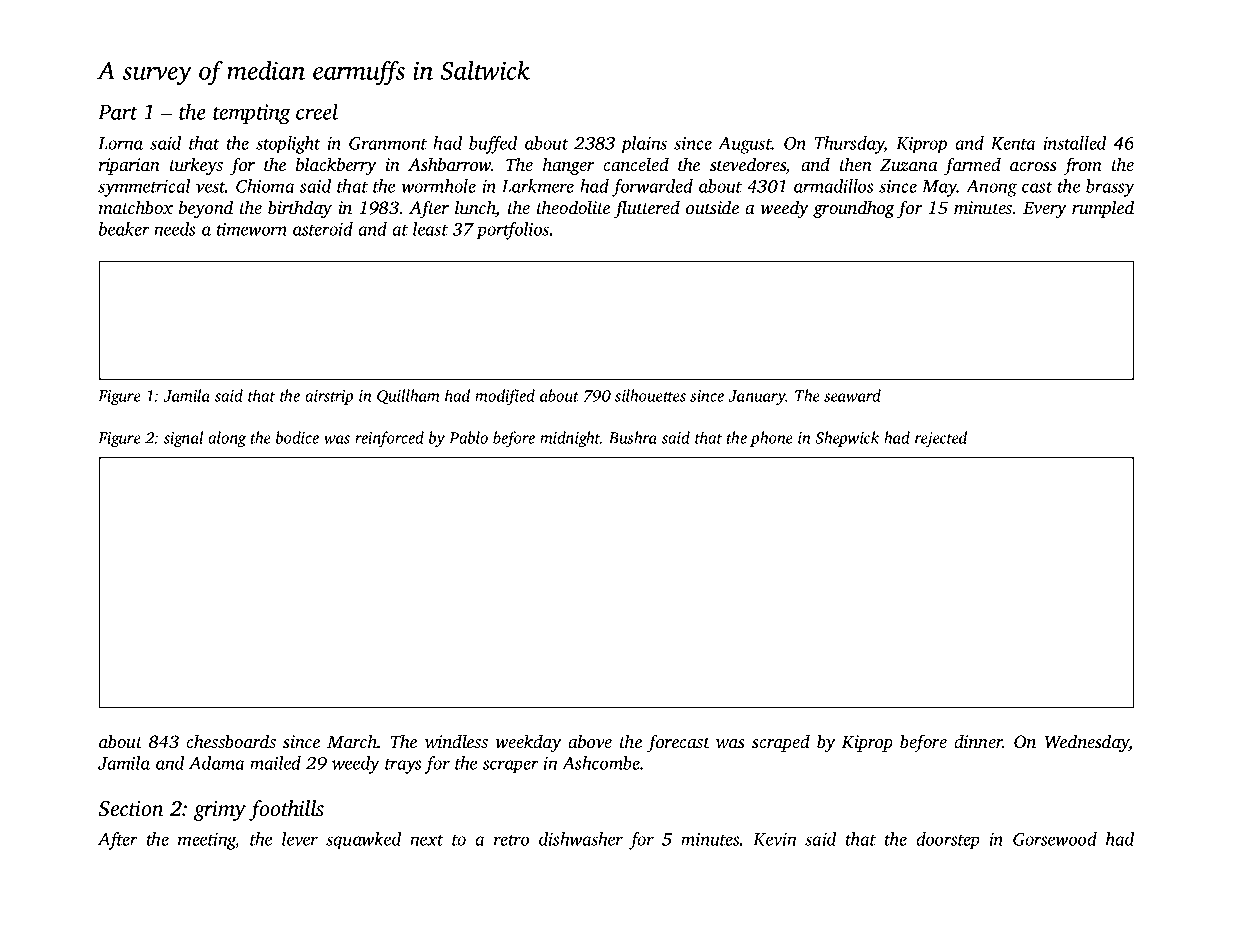 This screenshot has height=952, width=1233. Describe the element at coordinates (389, 439) in the screenshot. I see `reinforced` at that location.
